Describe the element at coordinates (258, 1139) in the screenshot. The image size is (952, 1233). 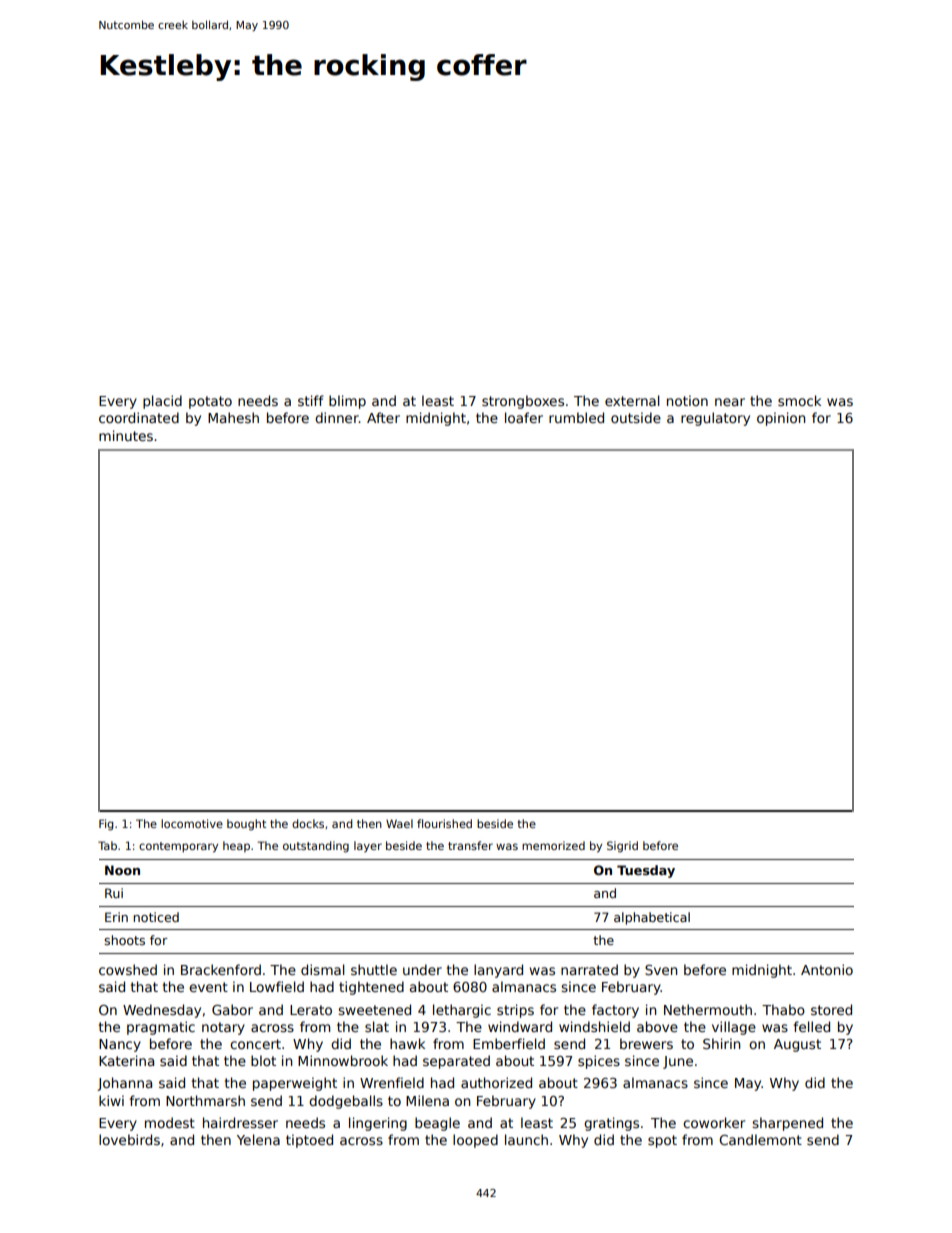
I see `Yelena` at that location.
